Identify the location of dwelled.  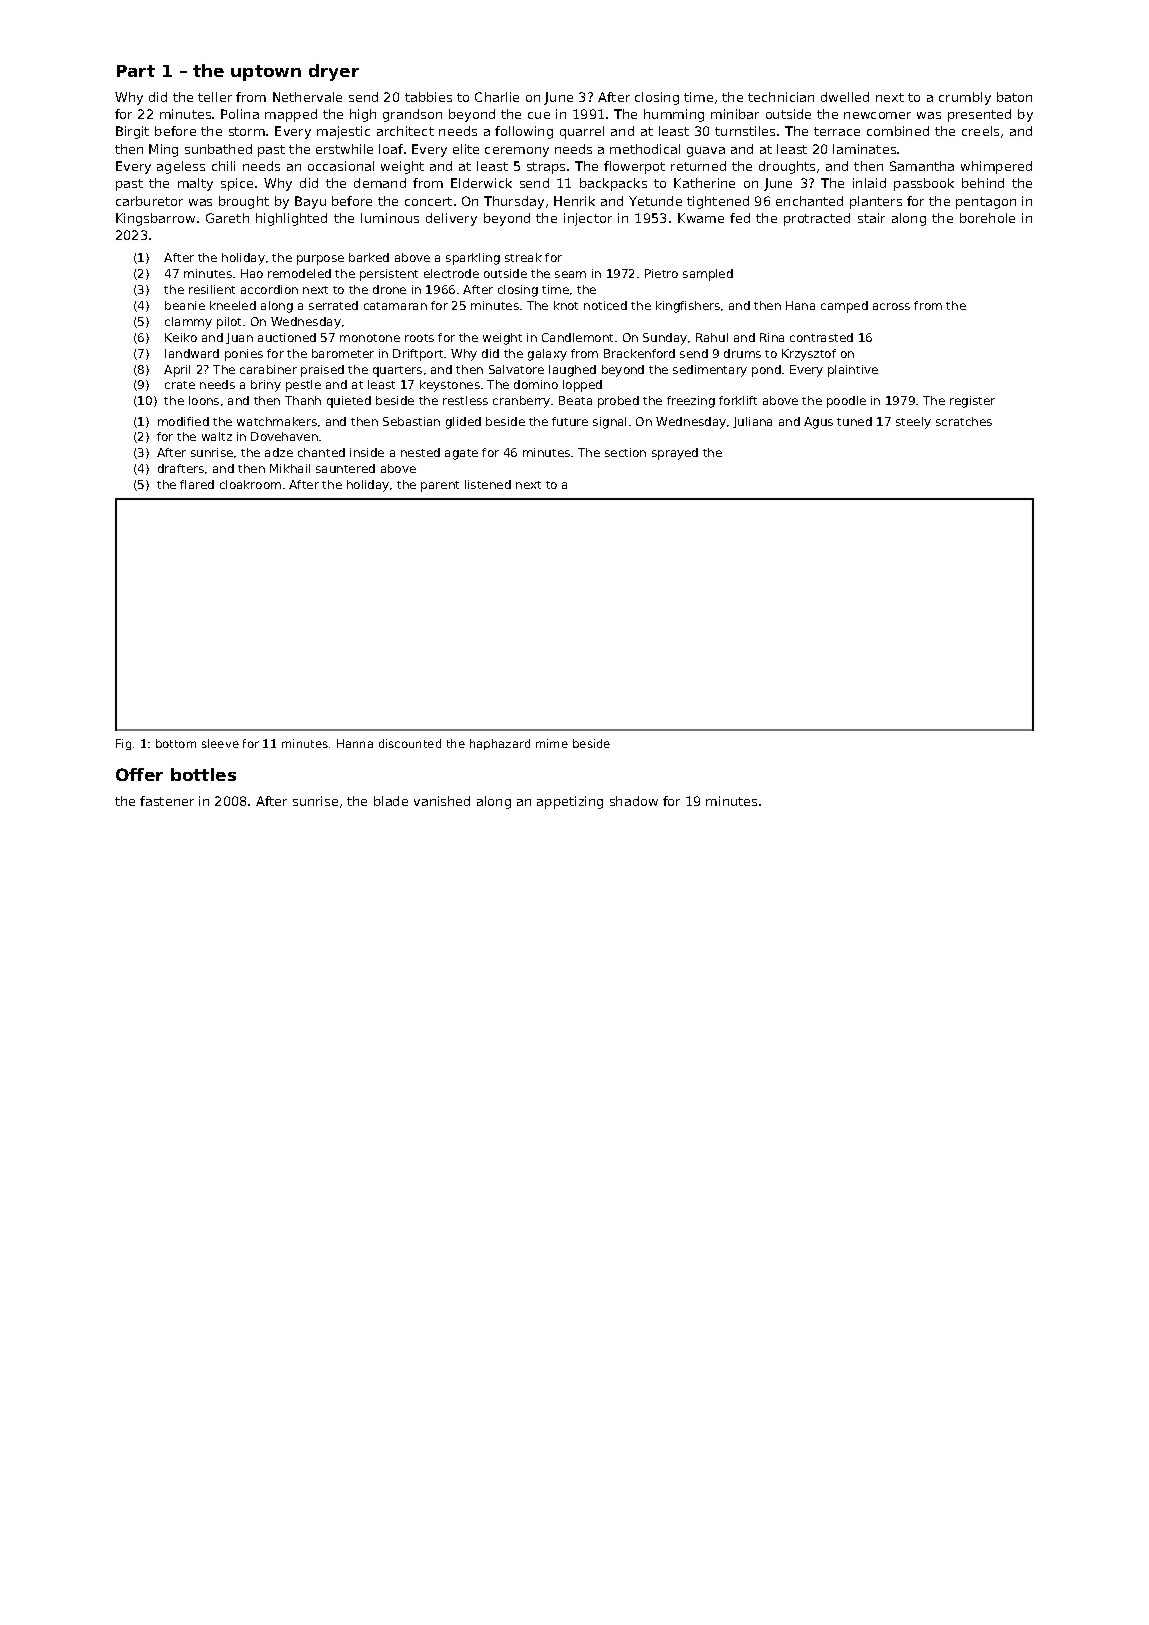
(845, 97).
